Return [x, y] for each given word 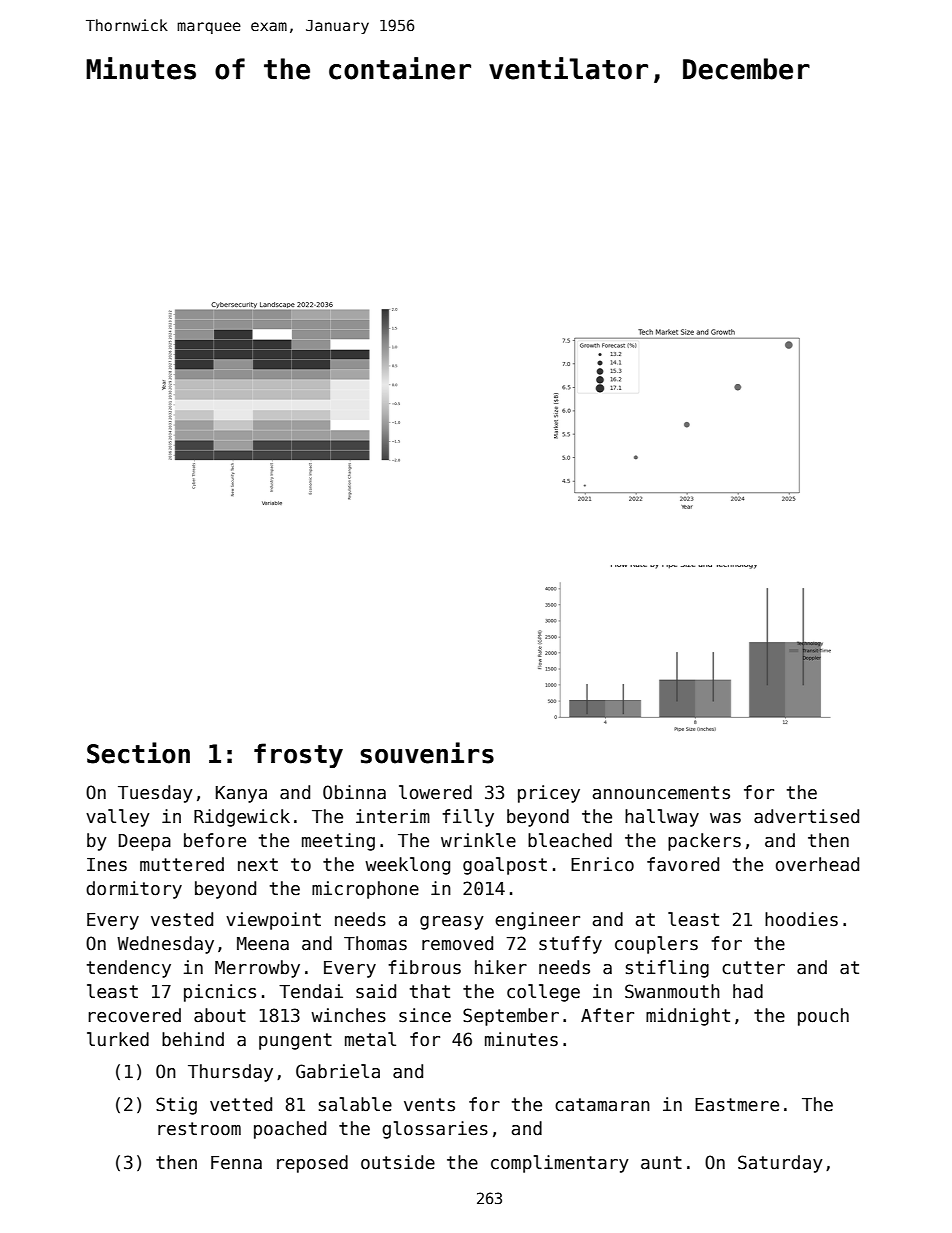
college [543, 993]
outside [398, 1162]
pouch [823, 1017]
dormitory [134, 890]
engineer [537, 921]
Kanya [241, 794]
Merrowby [257, 969]
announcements [661, 793]
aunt [661, 1163]
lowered [435, 792]
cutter [753, 968]
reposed [312, 1164]
